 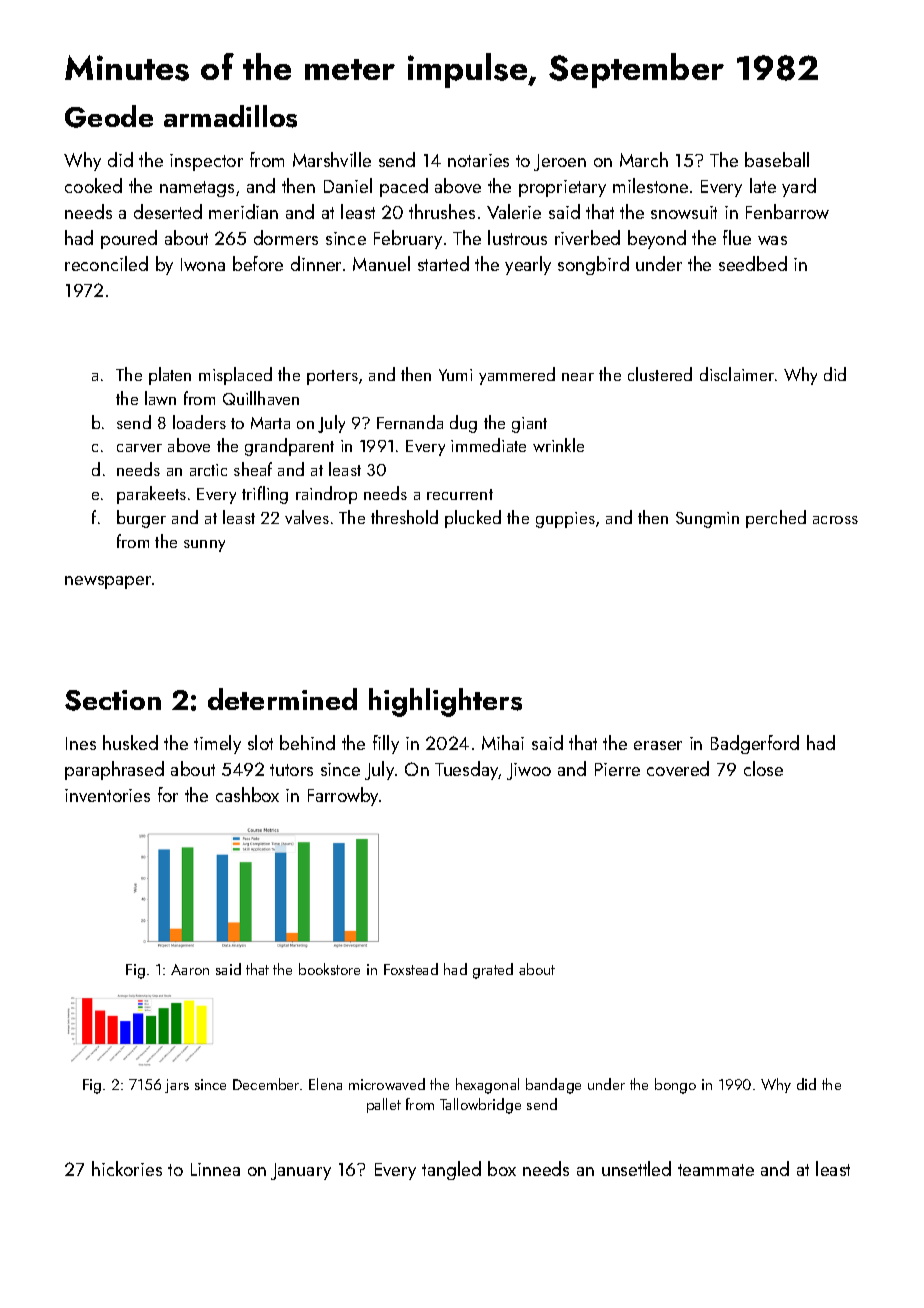 What do you see at coordinates (230, 116) in the screenshot?
I see `armadillos` at bounding box center [230, 116].
